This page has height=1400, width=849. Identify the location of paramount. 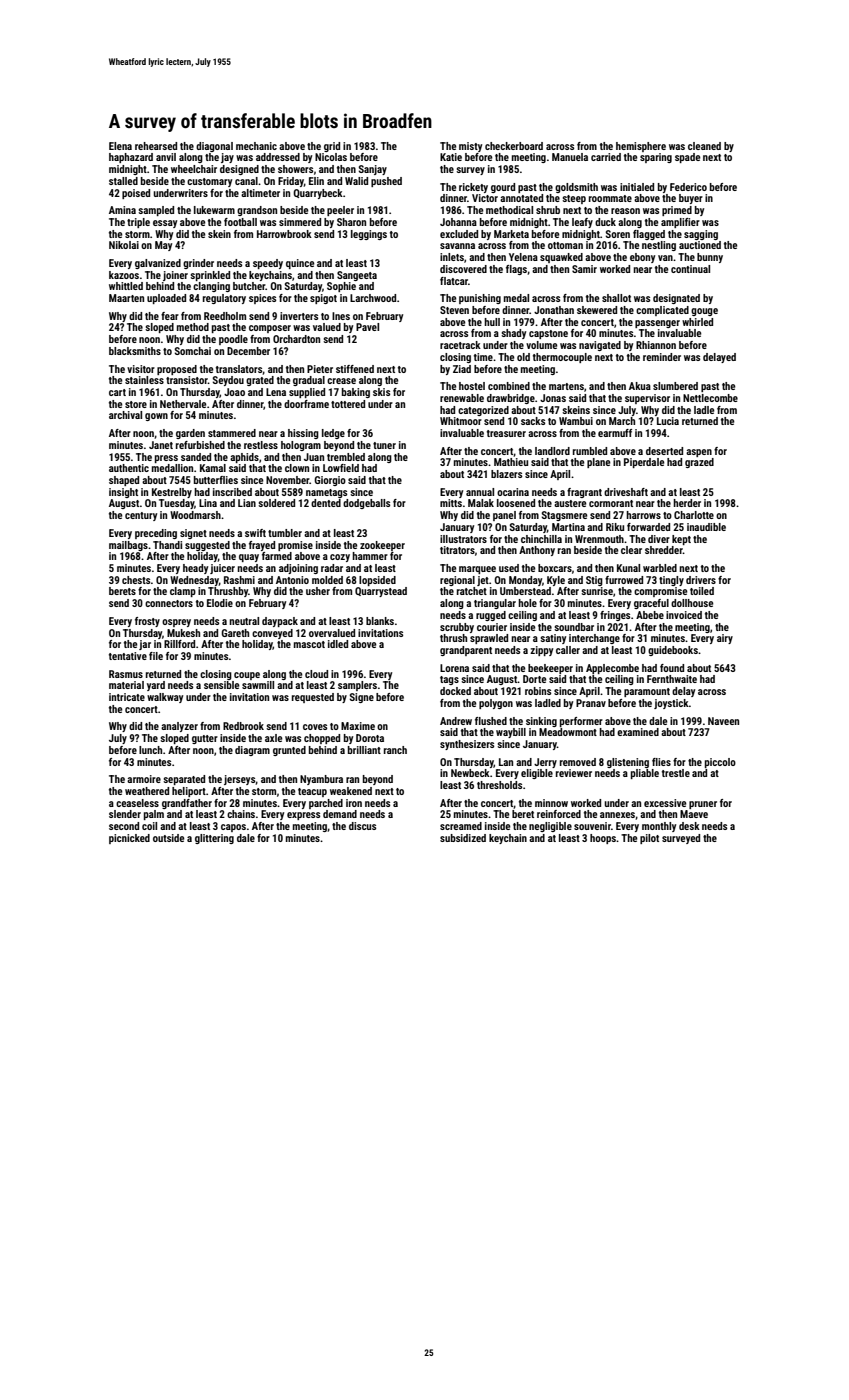
(647, 692).
